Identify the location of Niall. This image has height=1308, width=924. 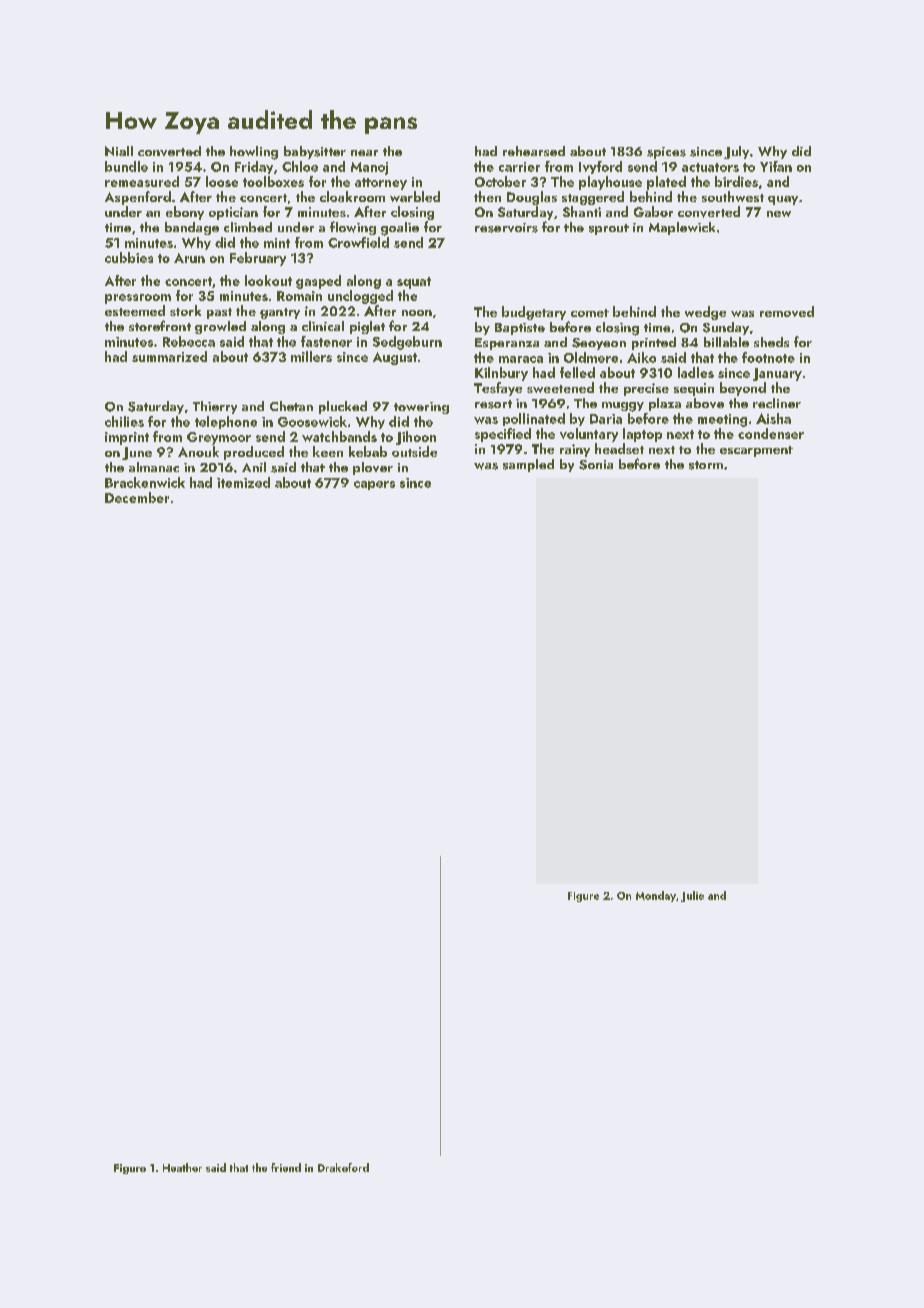
(119, 151).
